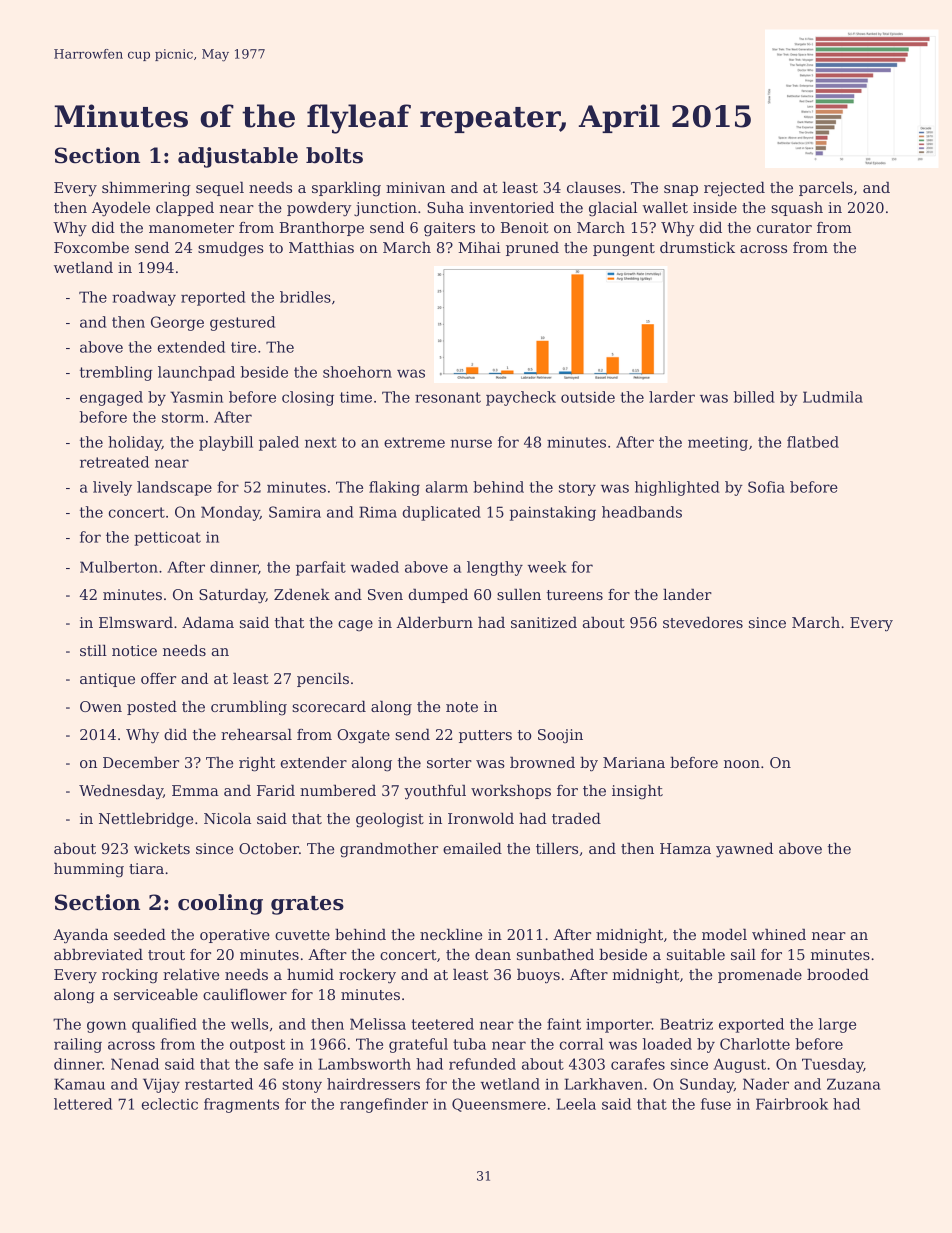  What do you see at coordinates (385, 209) in the document?
I see `junction` at bounding box center [385, 209].
